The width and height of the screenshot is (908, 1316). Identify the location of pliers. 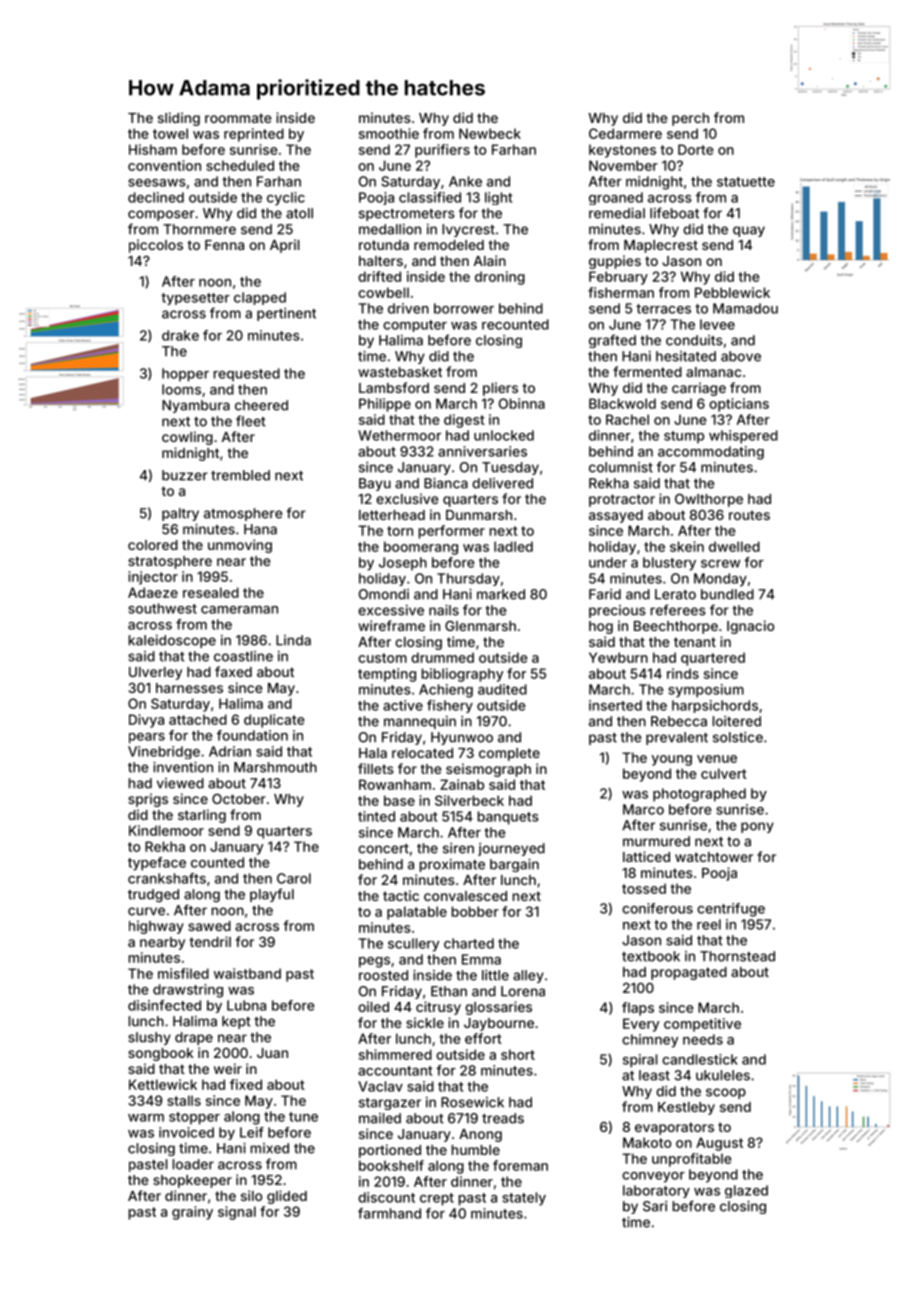
(500, 389).
